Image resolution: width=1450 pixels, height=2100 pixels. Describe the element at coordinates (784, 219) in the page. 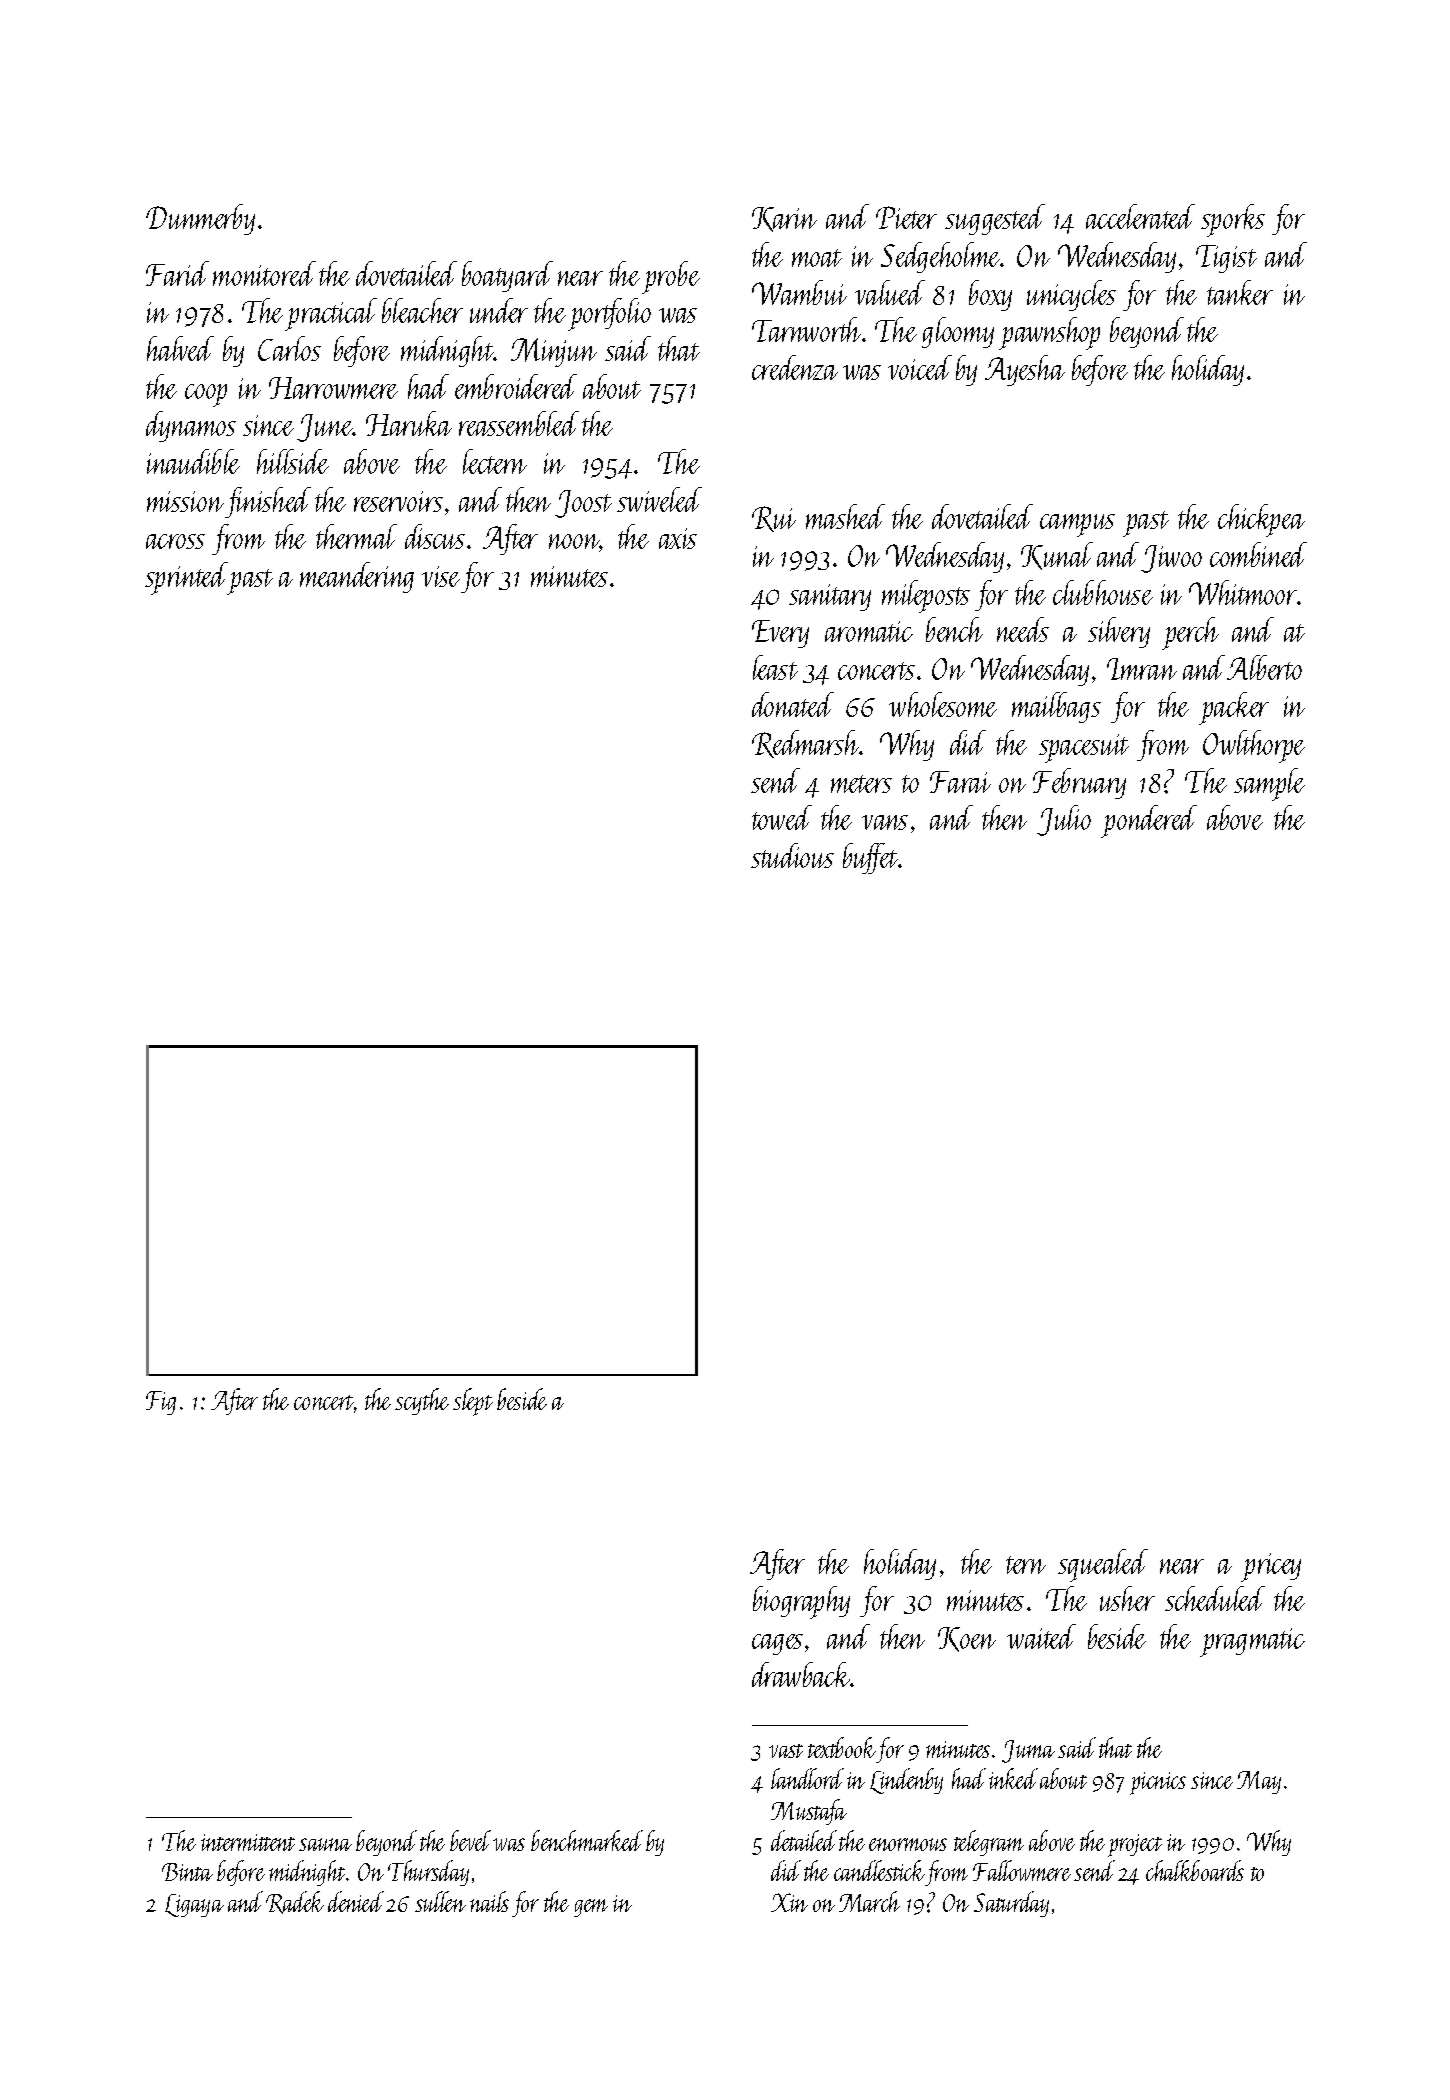

I see `Karin` at that location.
